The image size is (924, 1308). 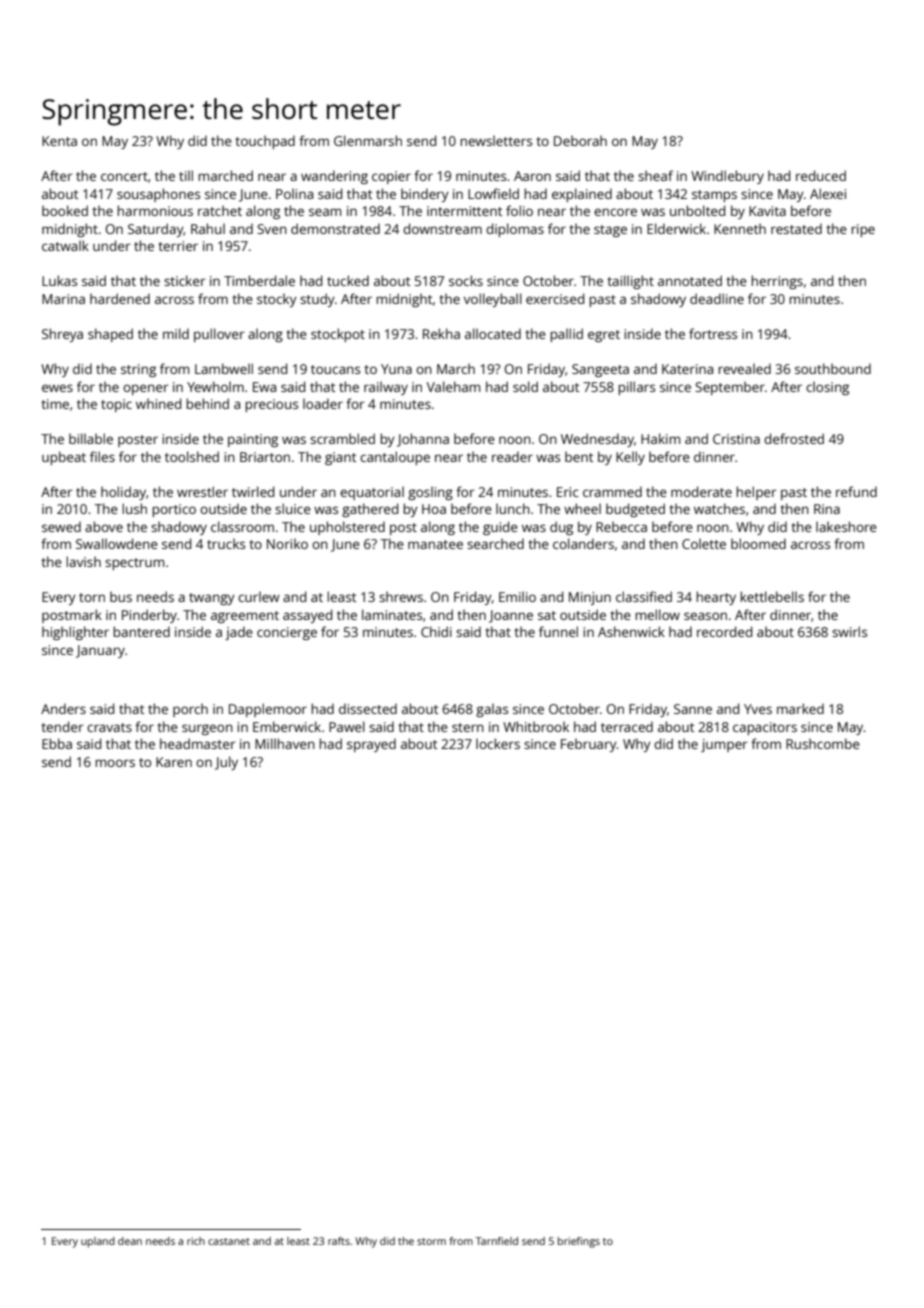 What do you see at coordinates (229, 1241) in the image?
I see `castanet` at bounding box center [229, 1241].
